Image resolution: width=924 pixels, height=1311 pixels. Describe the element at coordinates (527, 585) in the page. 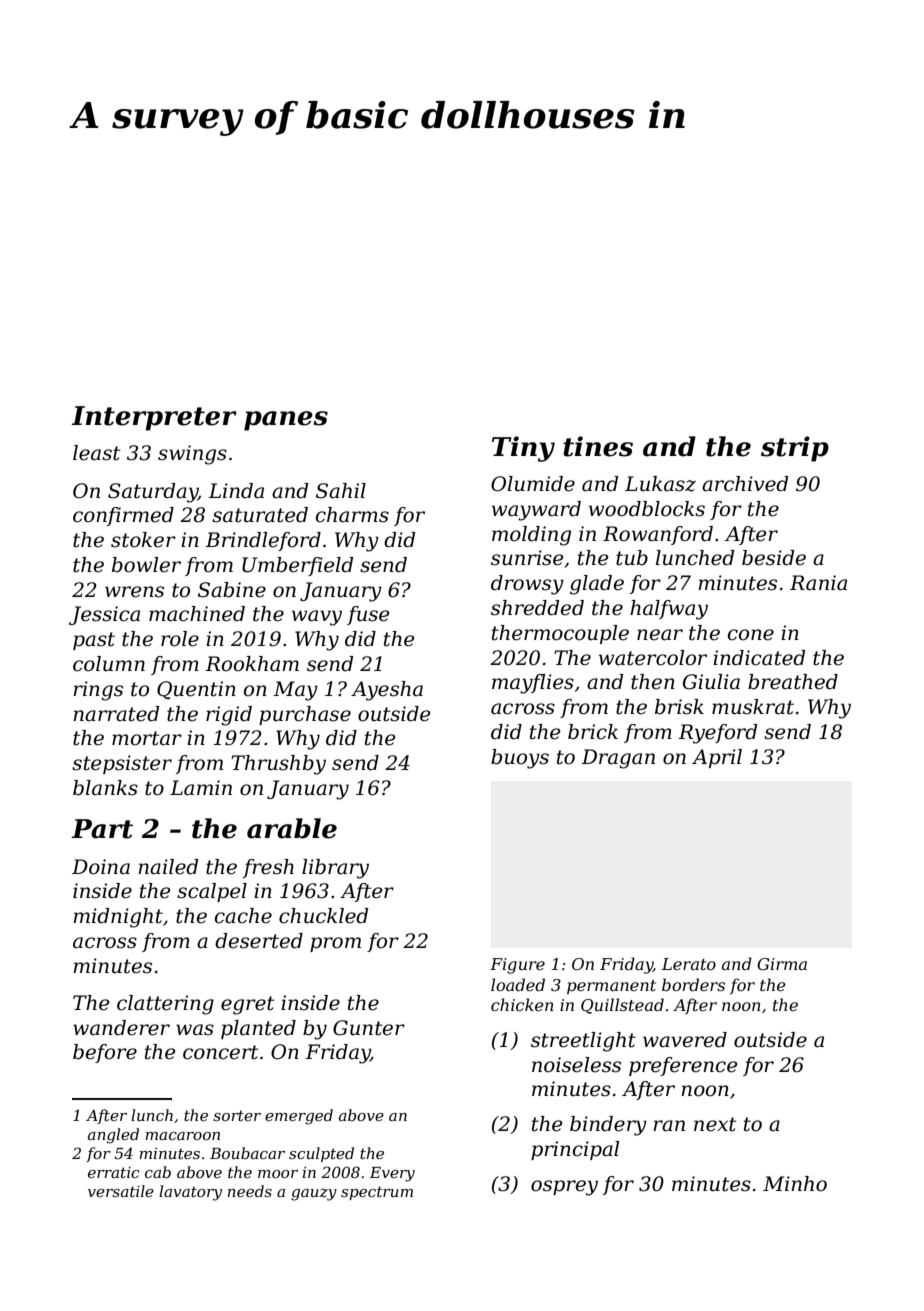

I see `drowsy` at that location.
